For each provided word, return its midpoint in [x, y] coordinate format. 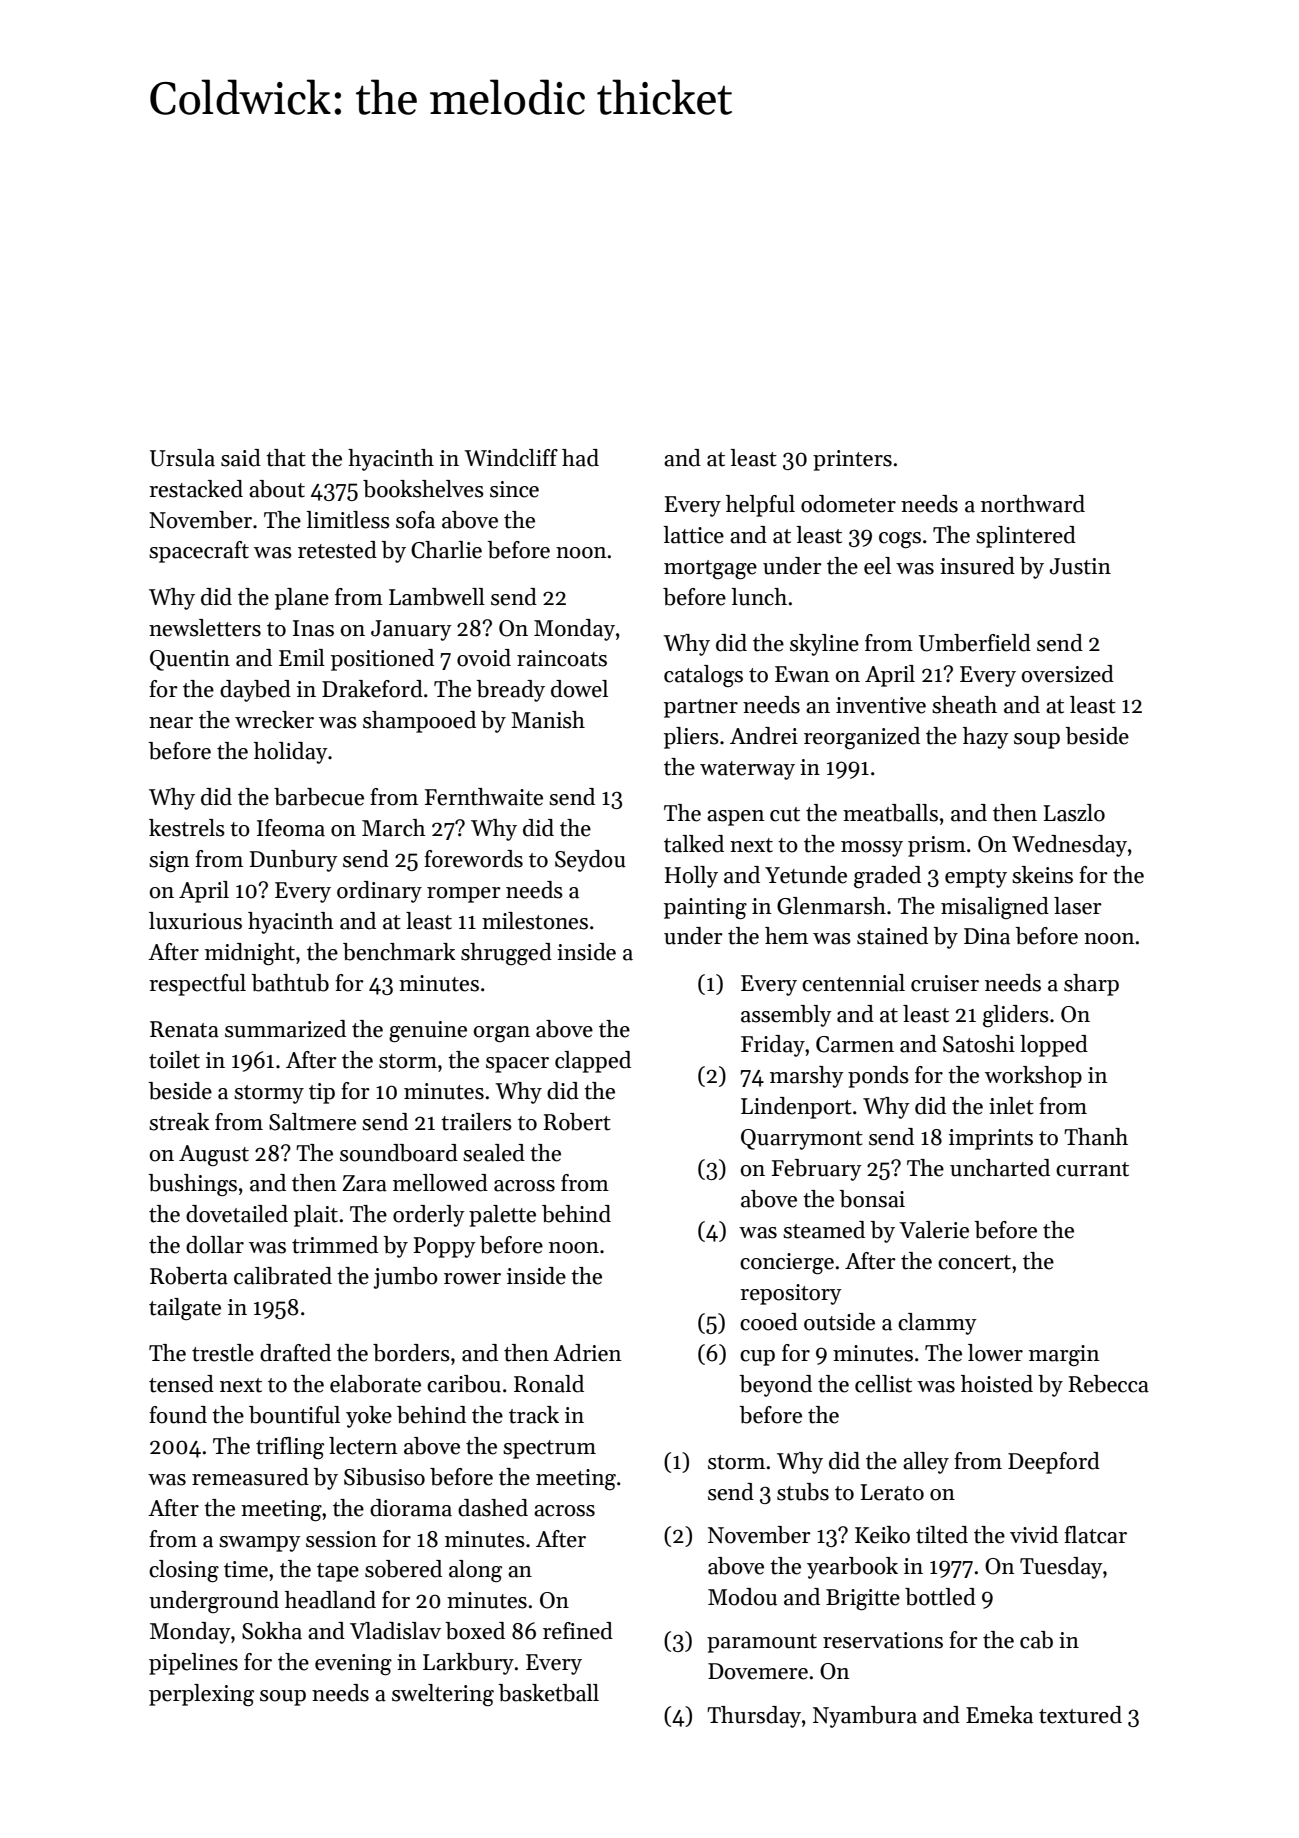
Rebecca [1108, 1384]
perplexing [201, 1695]
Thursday [754, 1717]
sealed [494, 1153]
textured [1080, 1715]
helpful [760, 506]
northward [1033, 504]
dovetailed [237, 1214]
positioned [382, 660]
